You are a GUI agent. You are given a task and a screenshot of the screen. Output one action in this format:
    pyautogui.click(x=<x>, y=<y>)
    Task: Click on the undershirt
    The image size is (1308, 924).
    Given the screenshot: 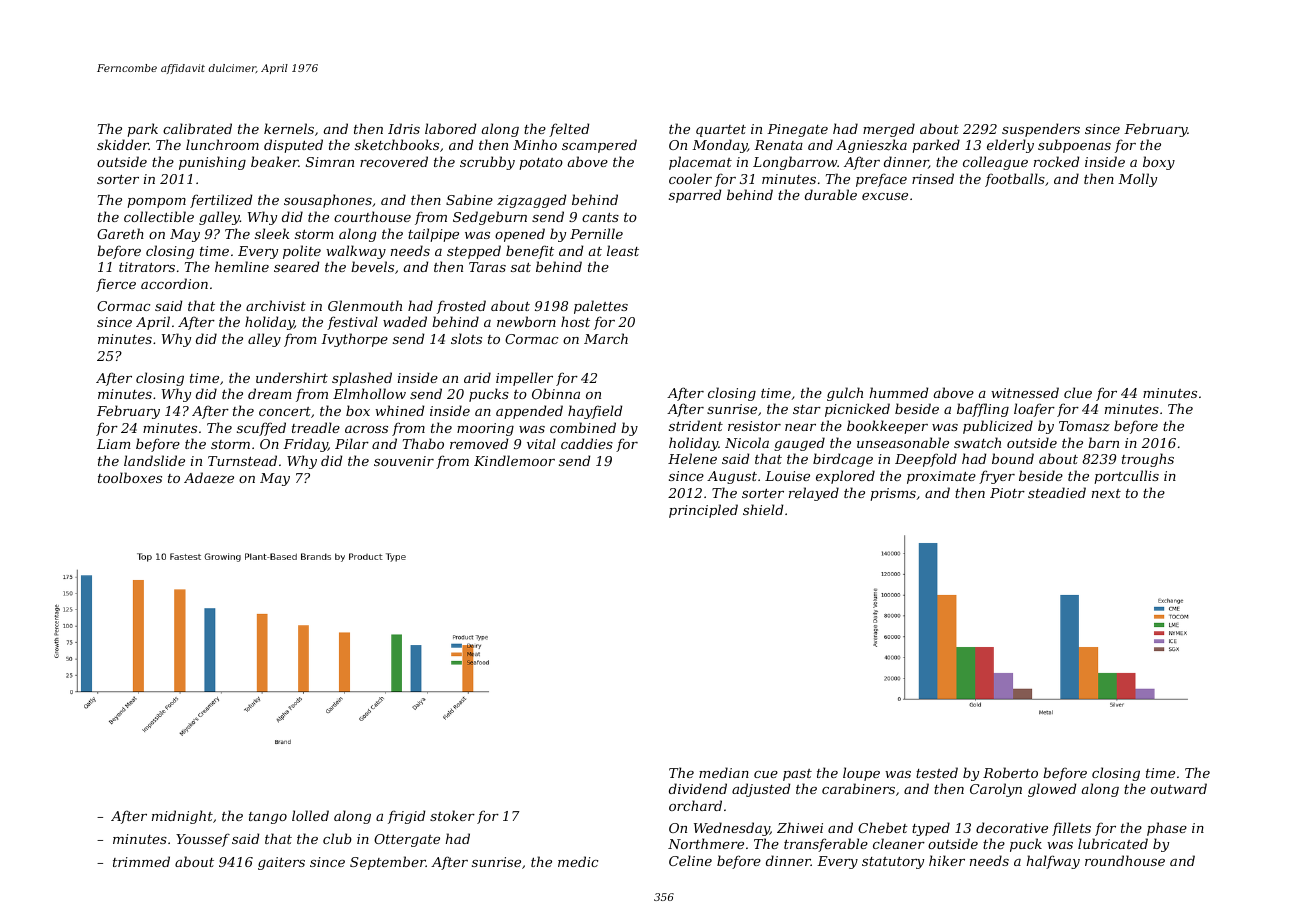 What is the action you would take?
    pyautogui.click(x=292, y=377)
